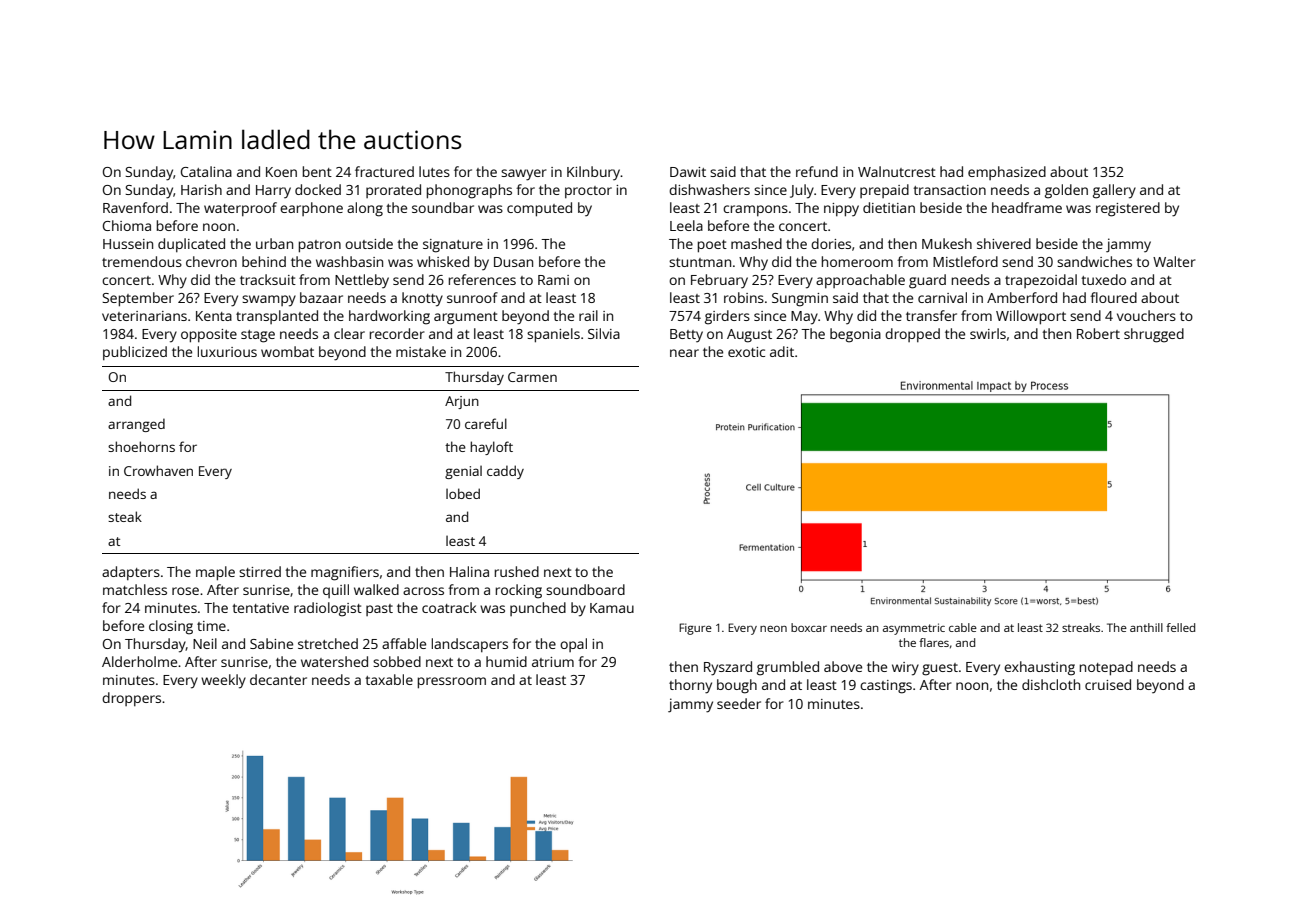  I want to click on crampons, so click(755, 210).
